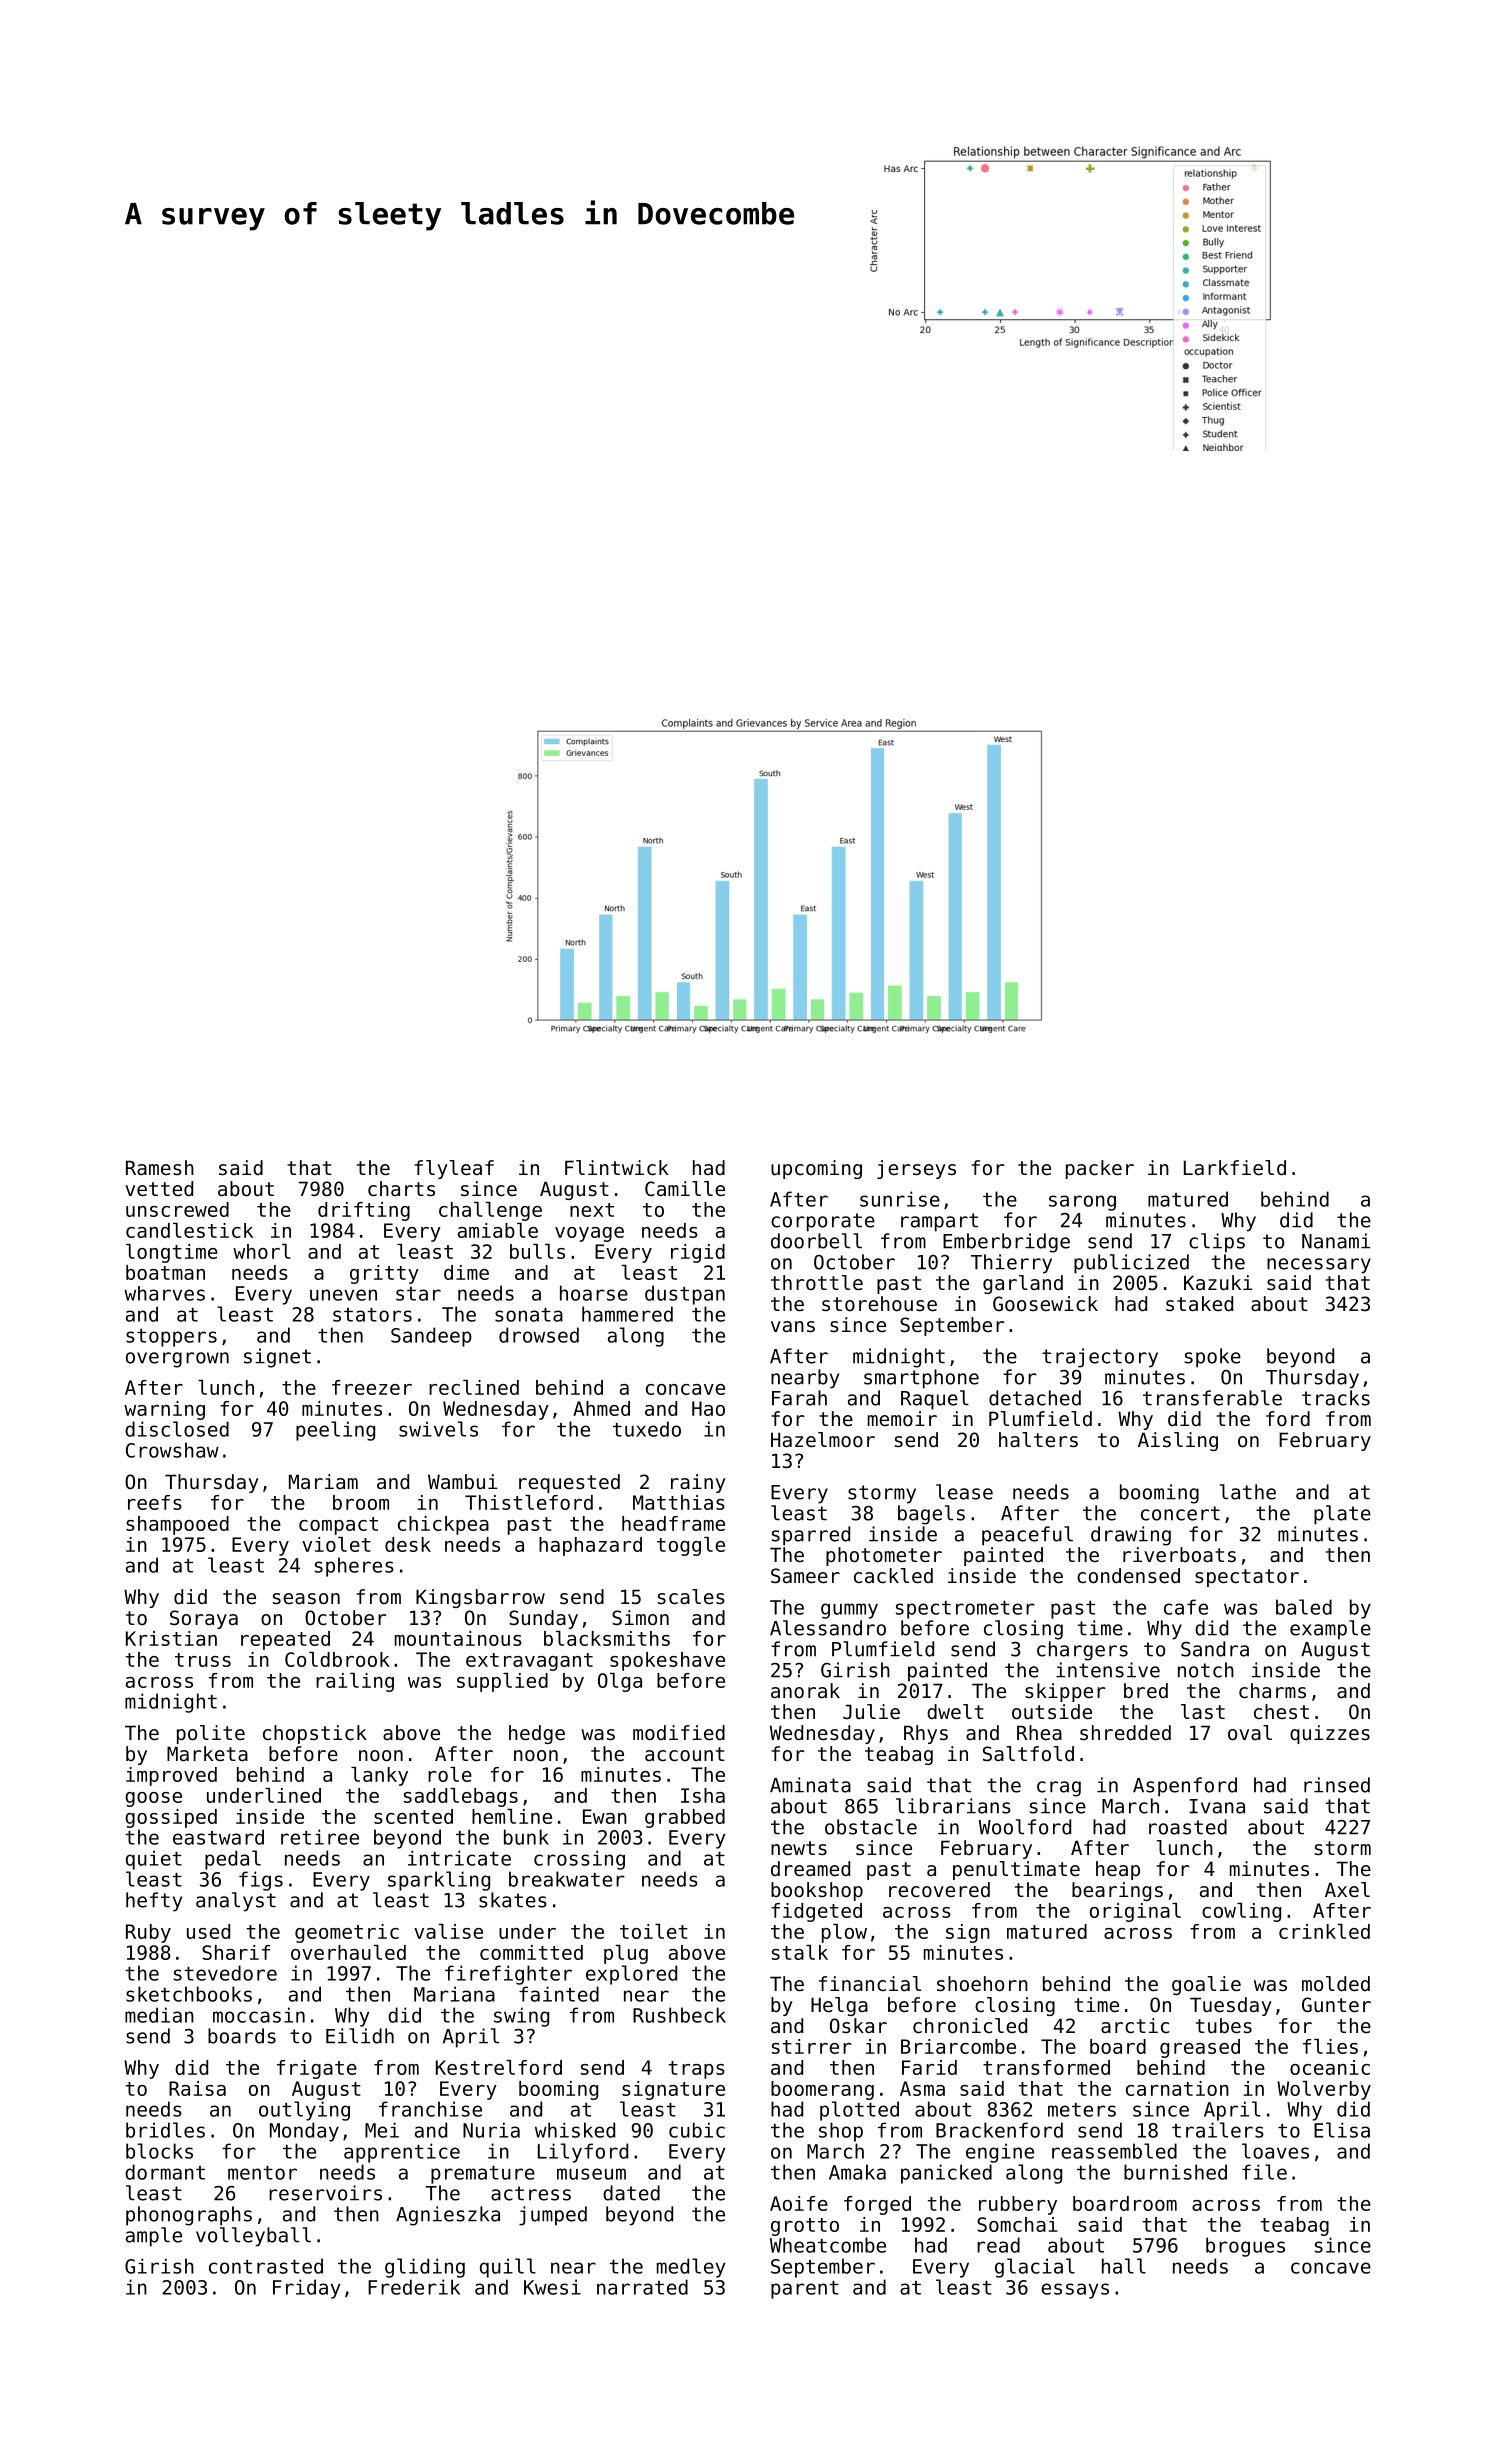  I want to click on oceanic, so click(1330, 2067).
